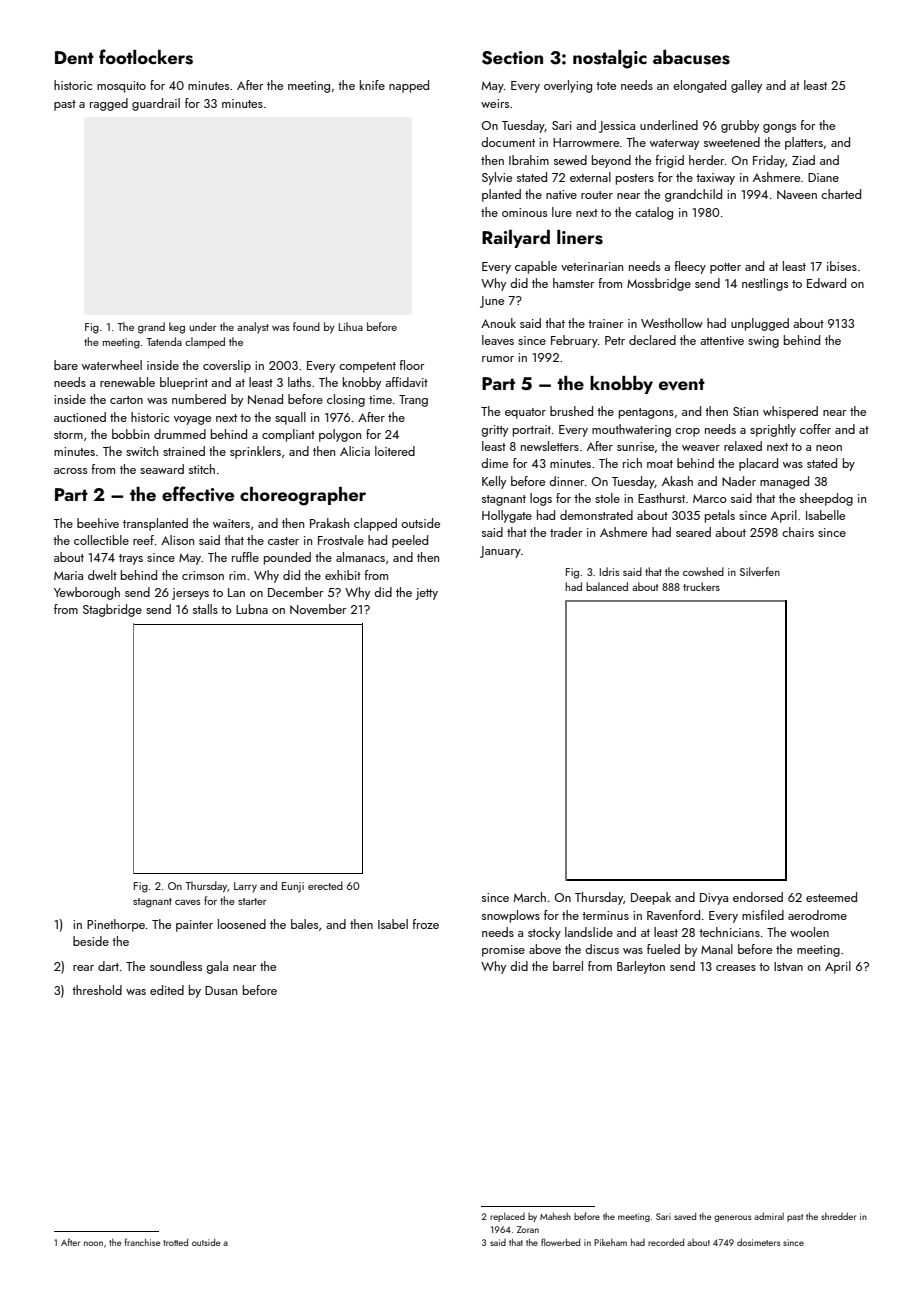 This screenshot has width=924, height=1308. What do you see at coordinates (714, 899) in the screenshot?
I see `Divya` at bounding box center [714, 899].
